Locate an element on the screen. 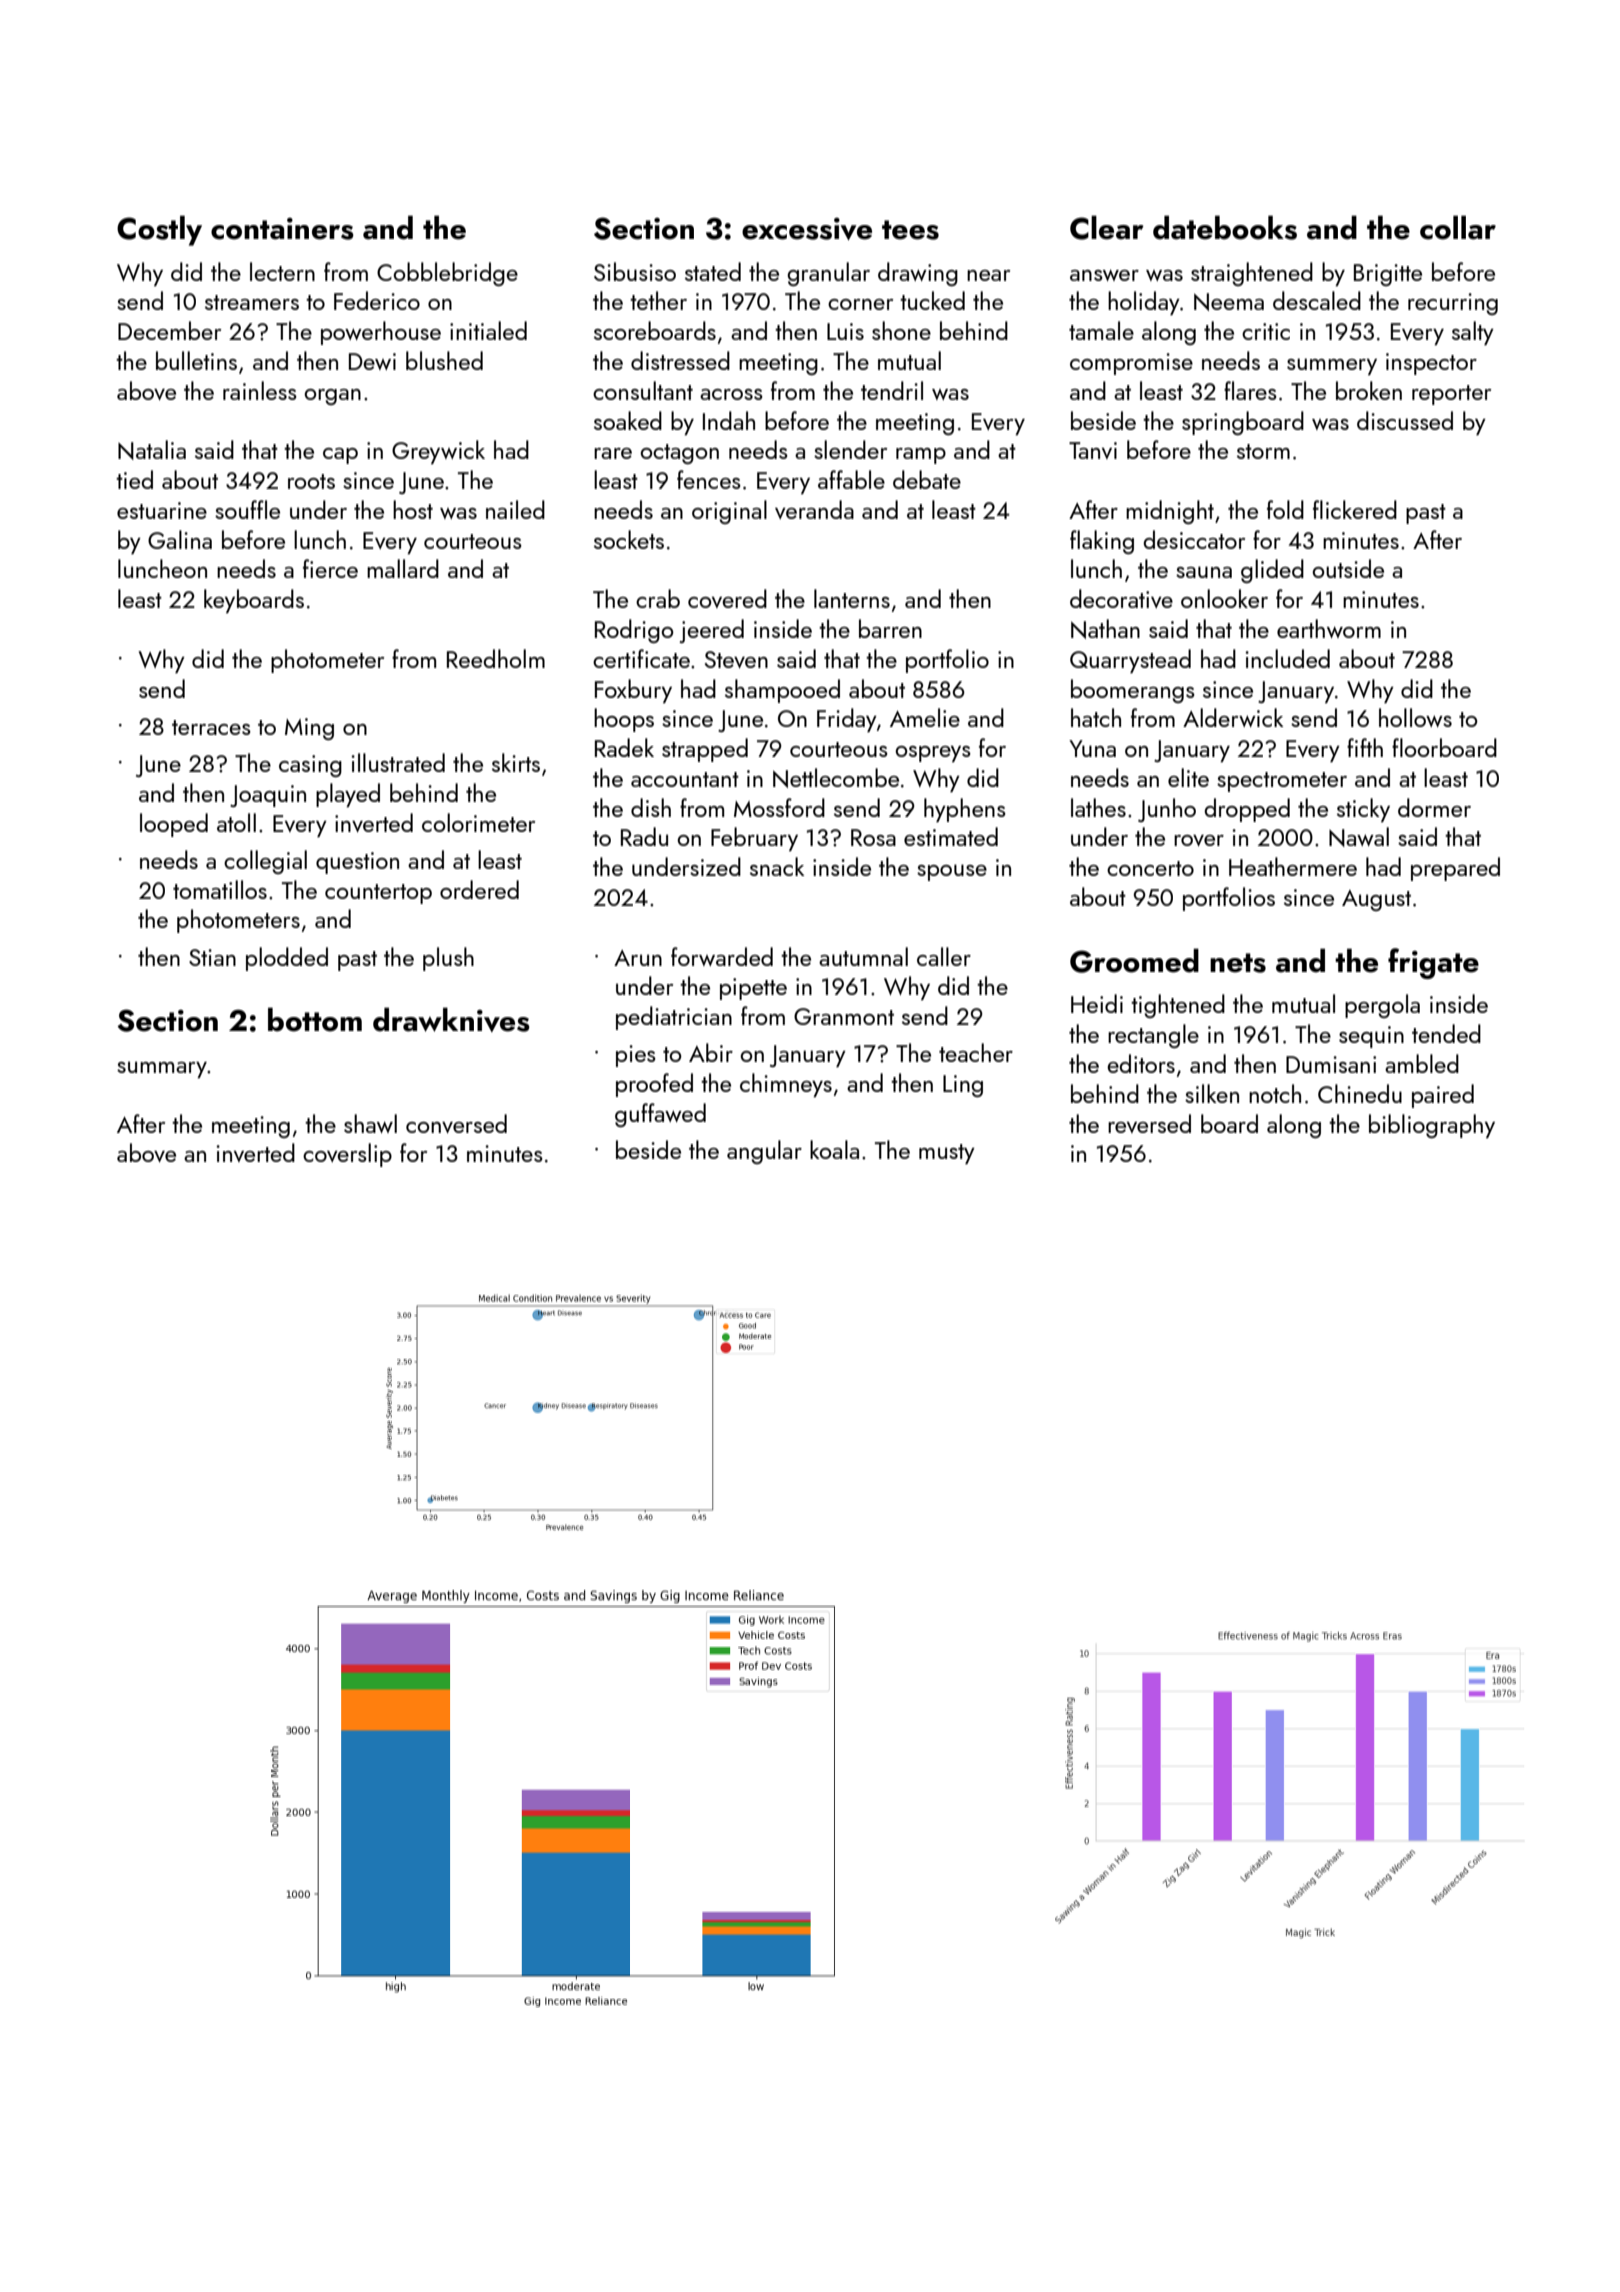 This screenshot has width=1620, height=2292. Cobblebridge is located at coordinates (447, 274).
